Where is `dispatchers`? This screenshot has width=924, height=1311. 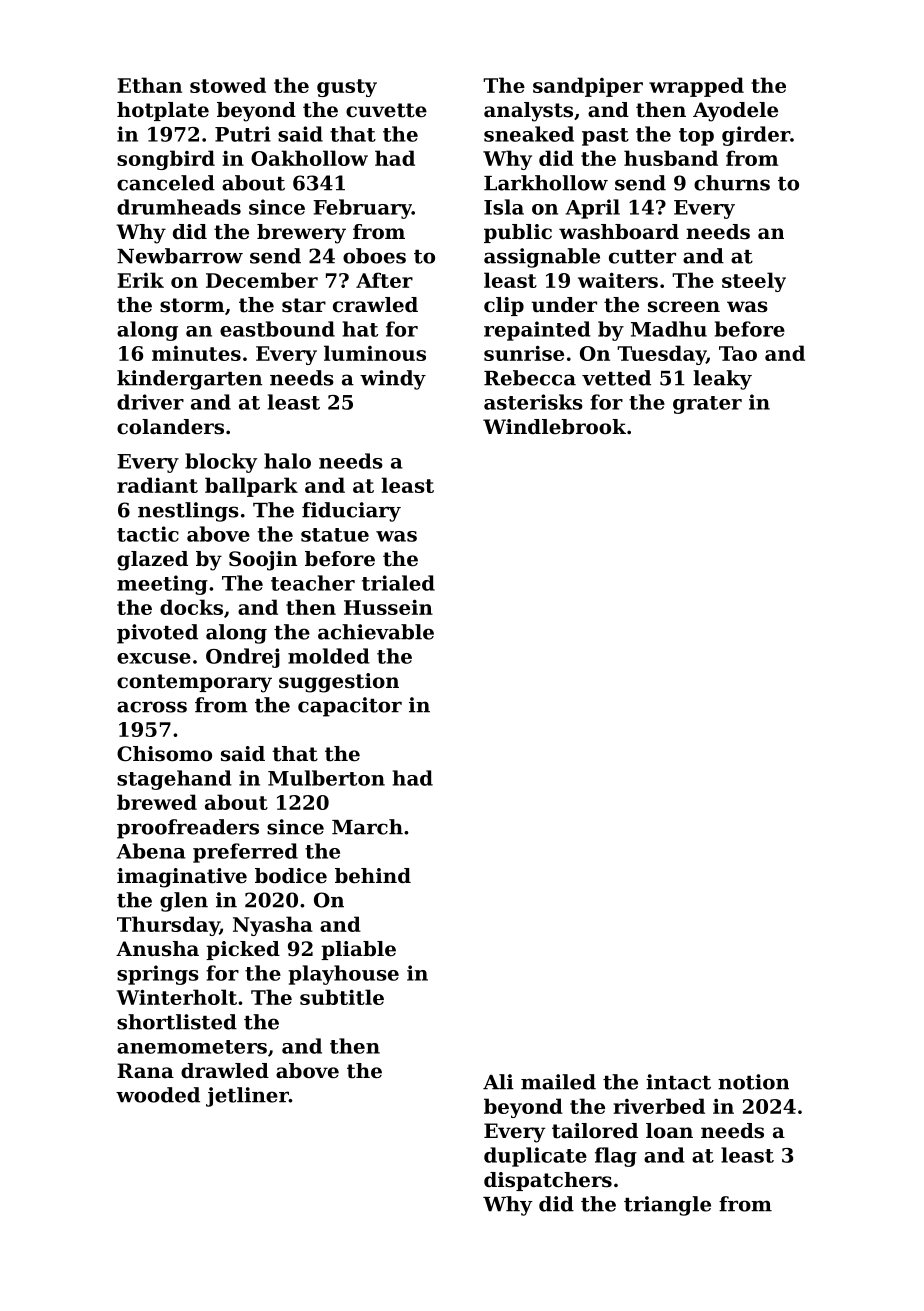 dispatchers is located at coordinates (548, 1181).
